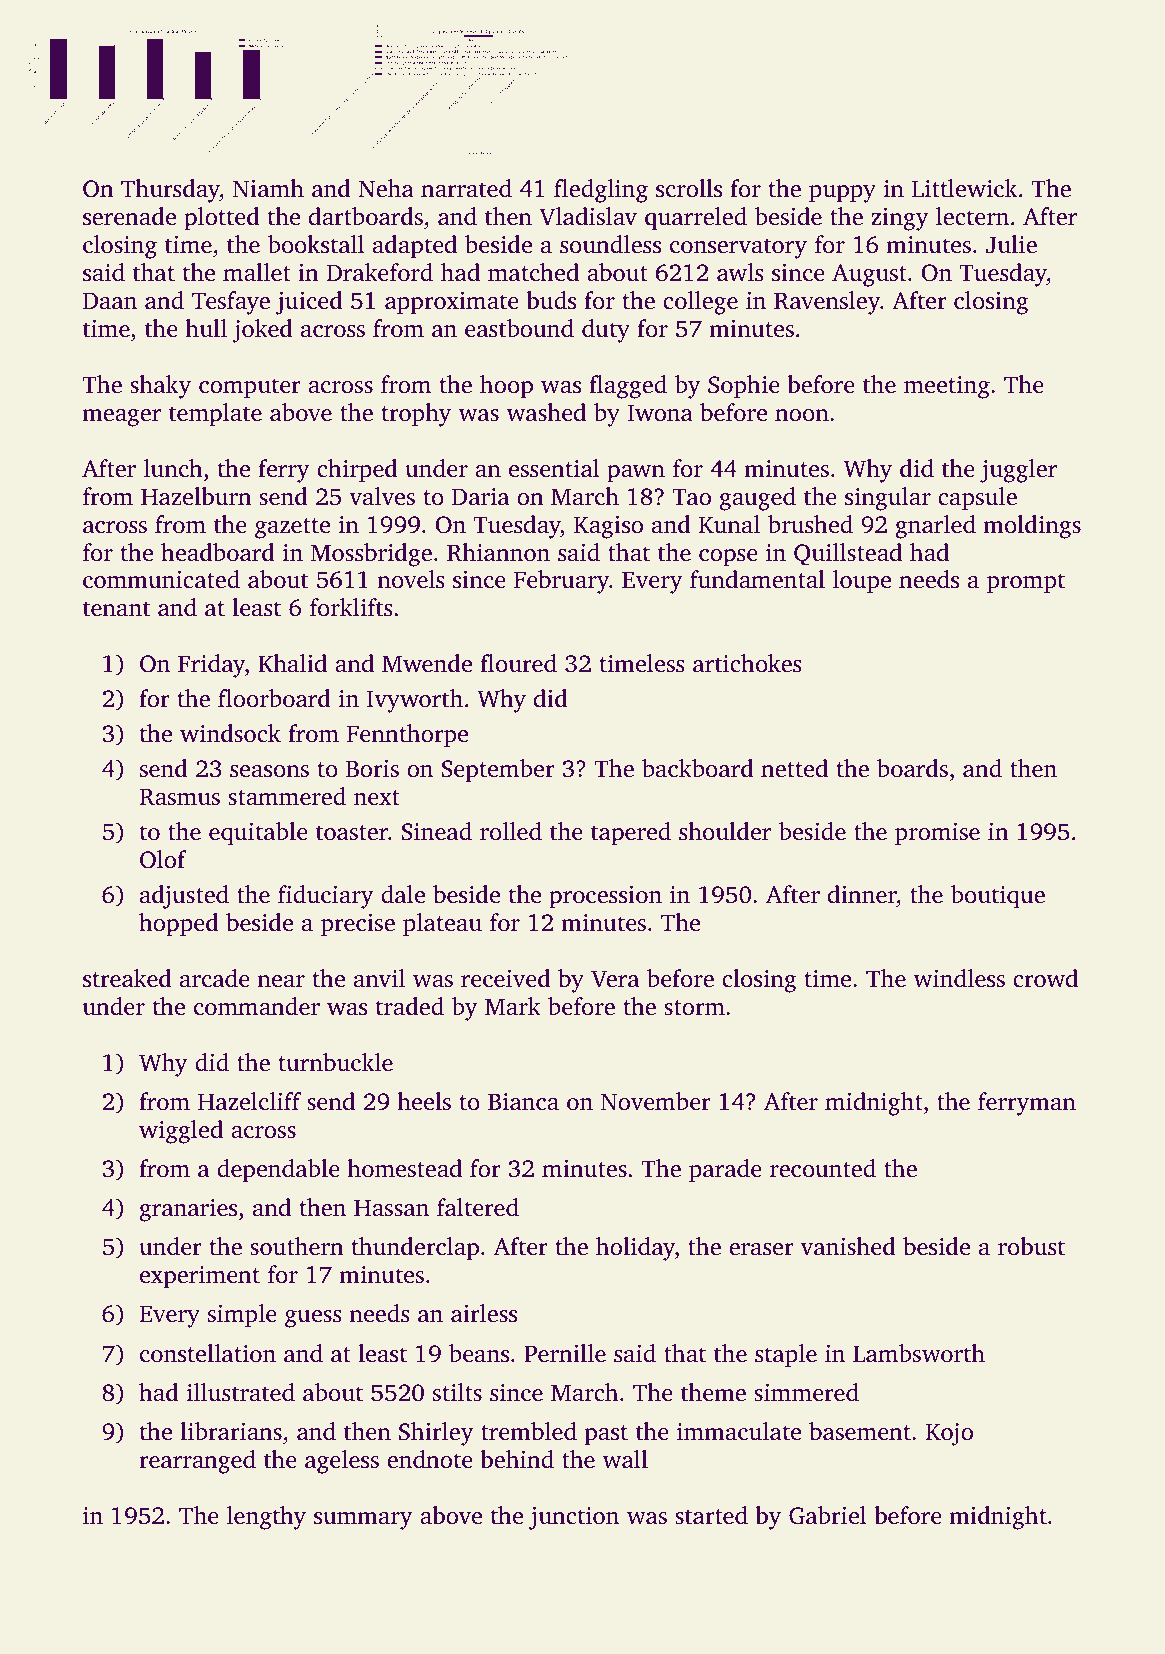 The image size is (1165, 1654). Describe the element at coordinates (442, 925) in the image. I see `plateau` at that location.
